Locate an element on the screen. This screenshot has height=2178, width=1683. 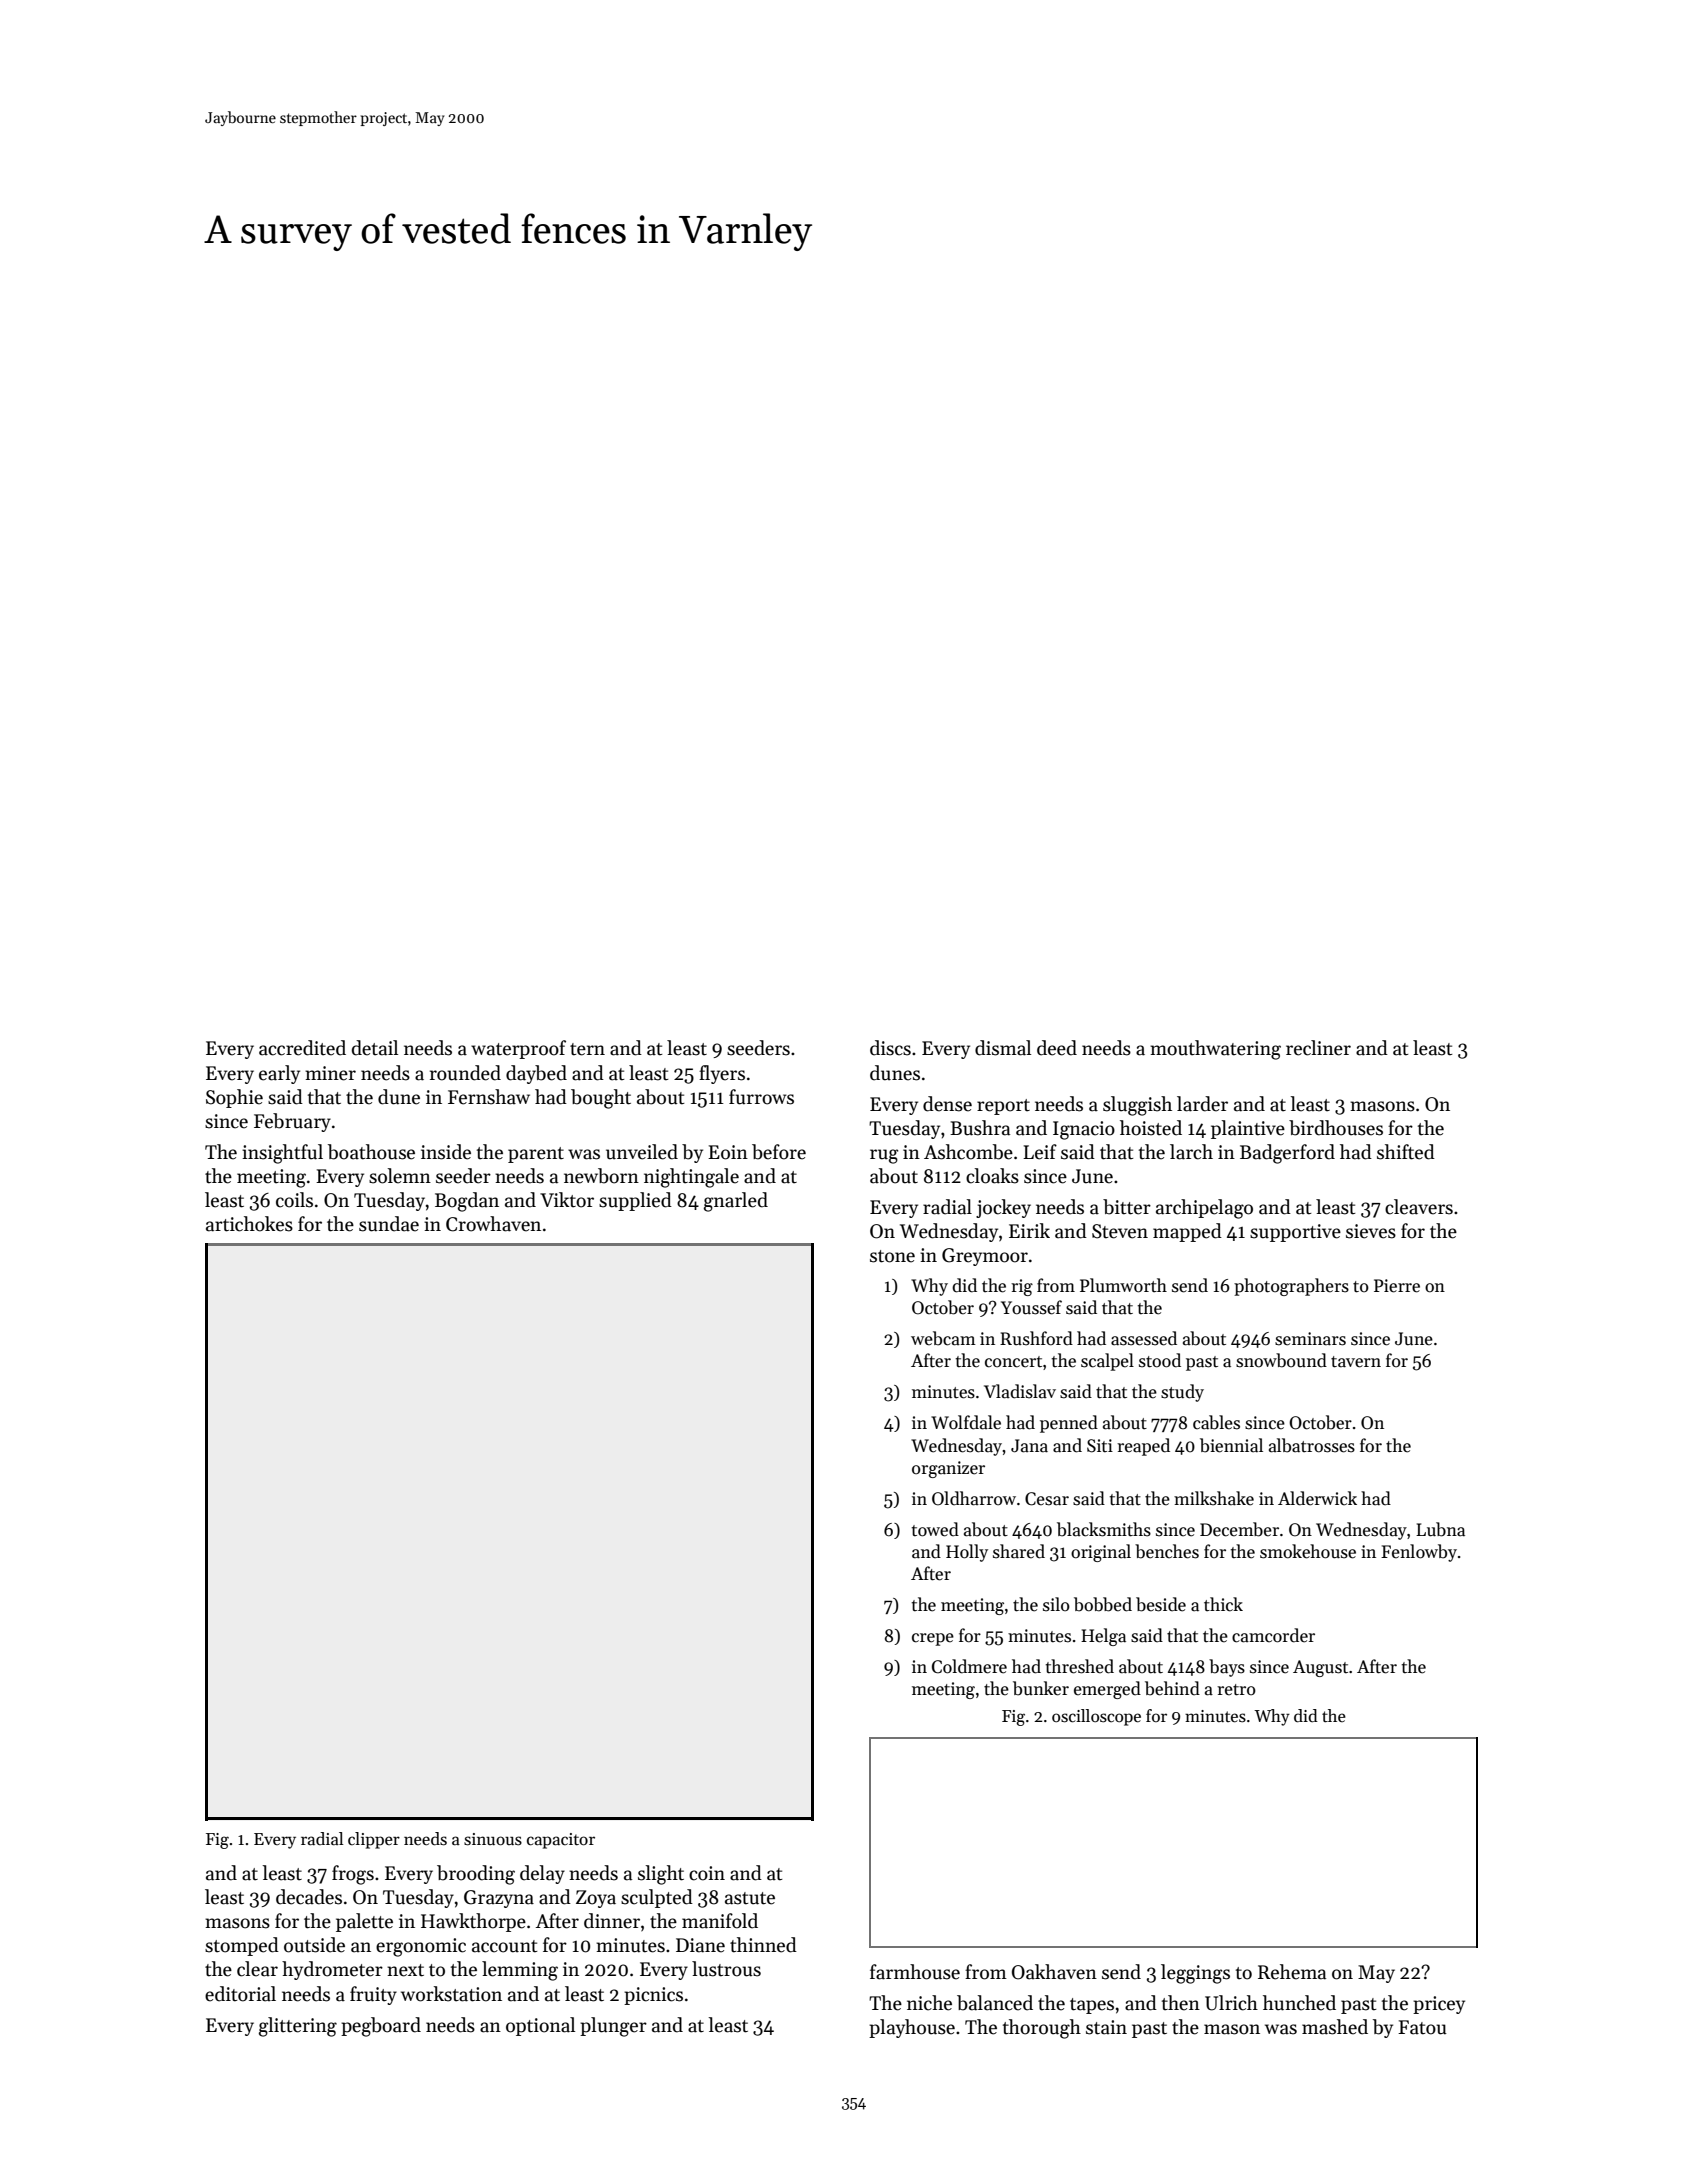
clipper is located at coordinates (374, 1840).
